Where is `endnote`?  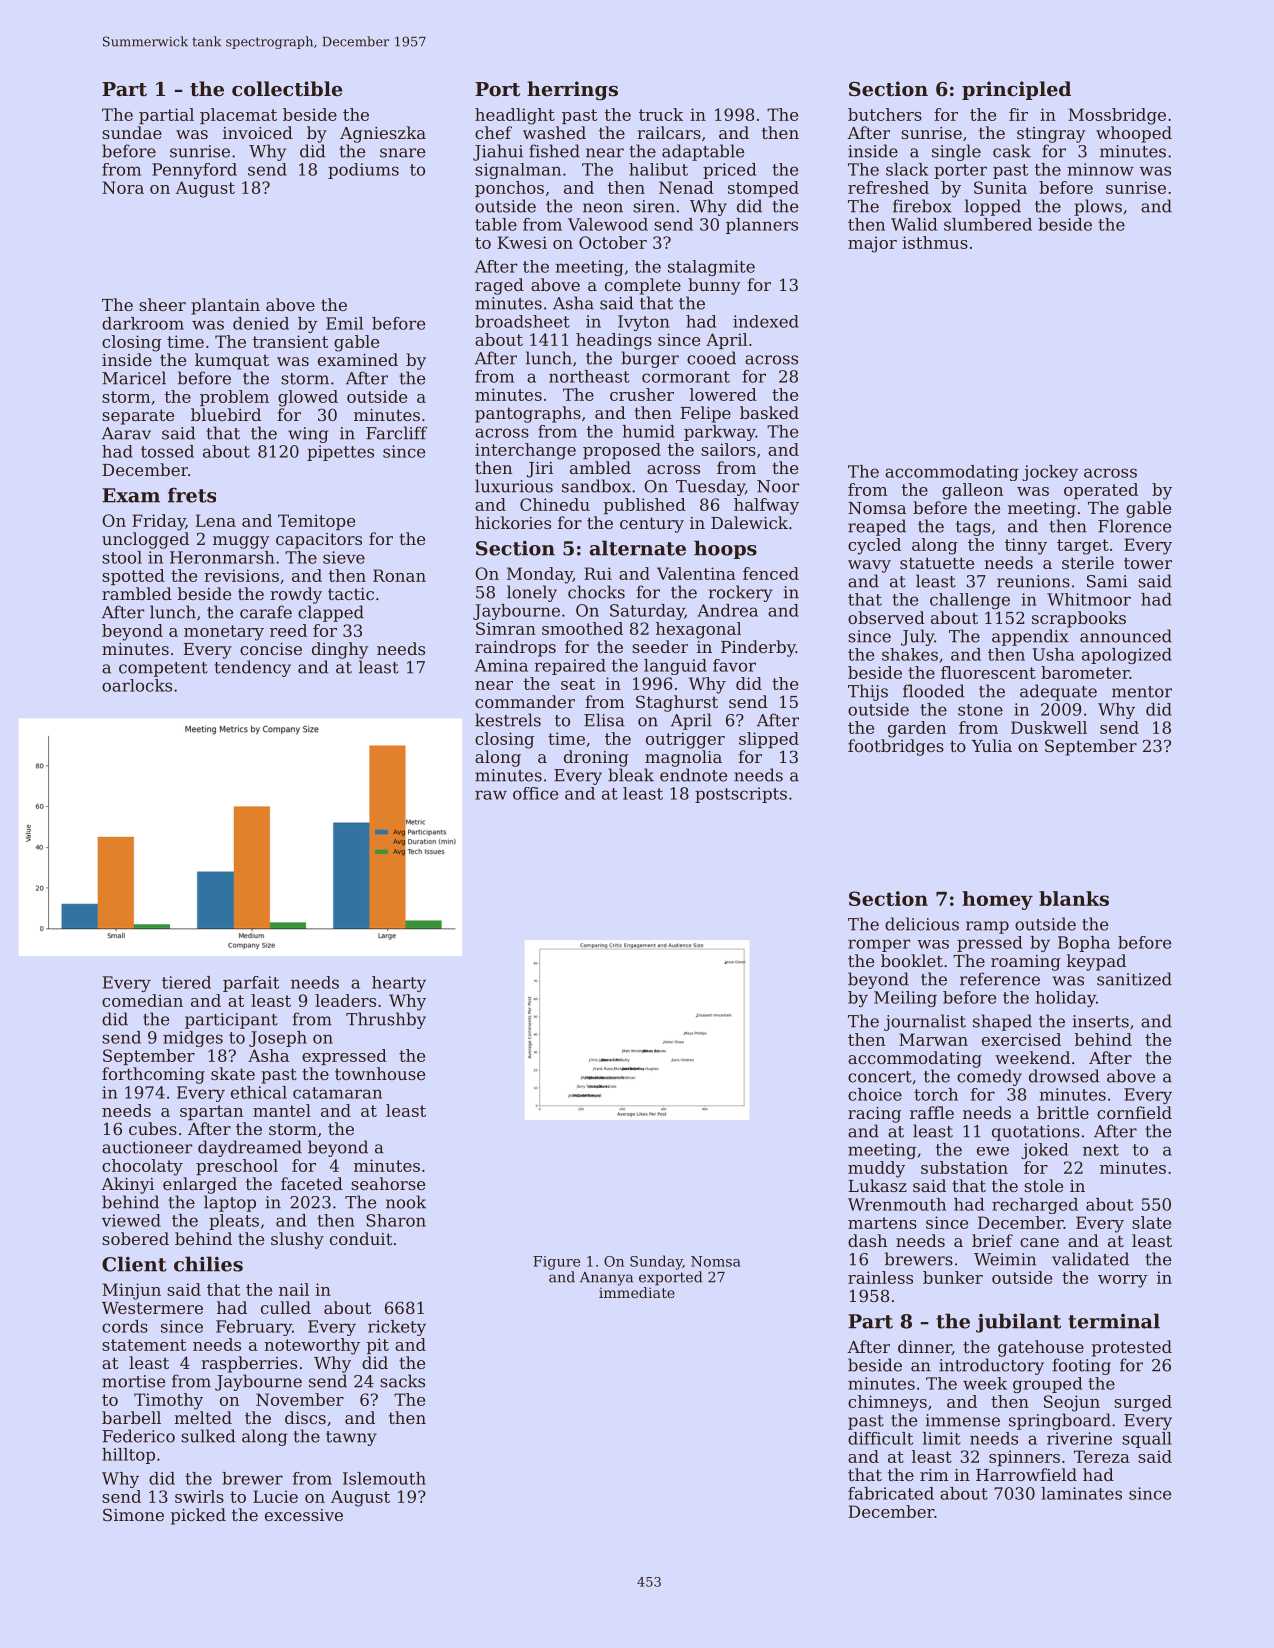
endnote is located at coordinates (693, 775).
